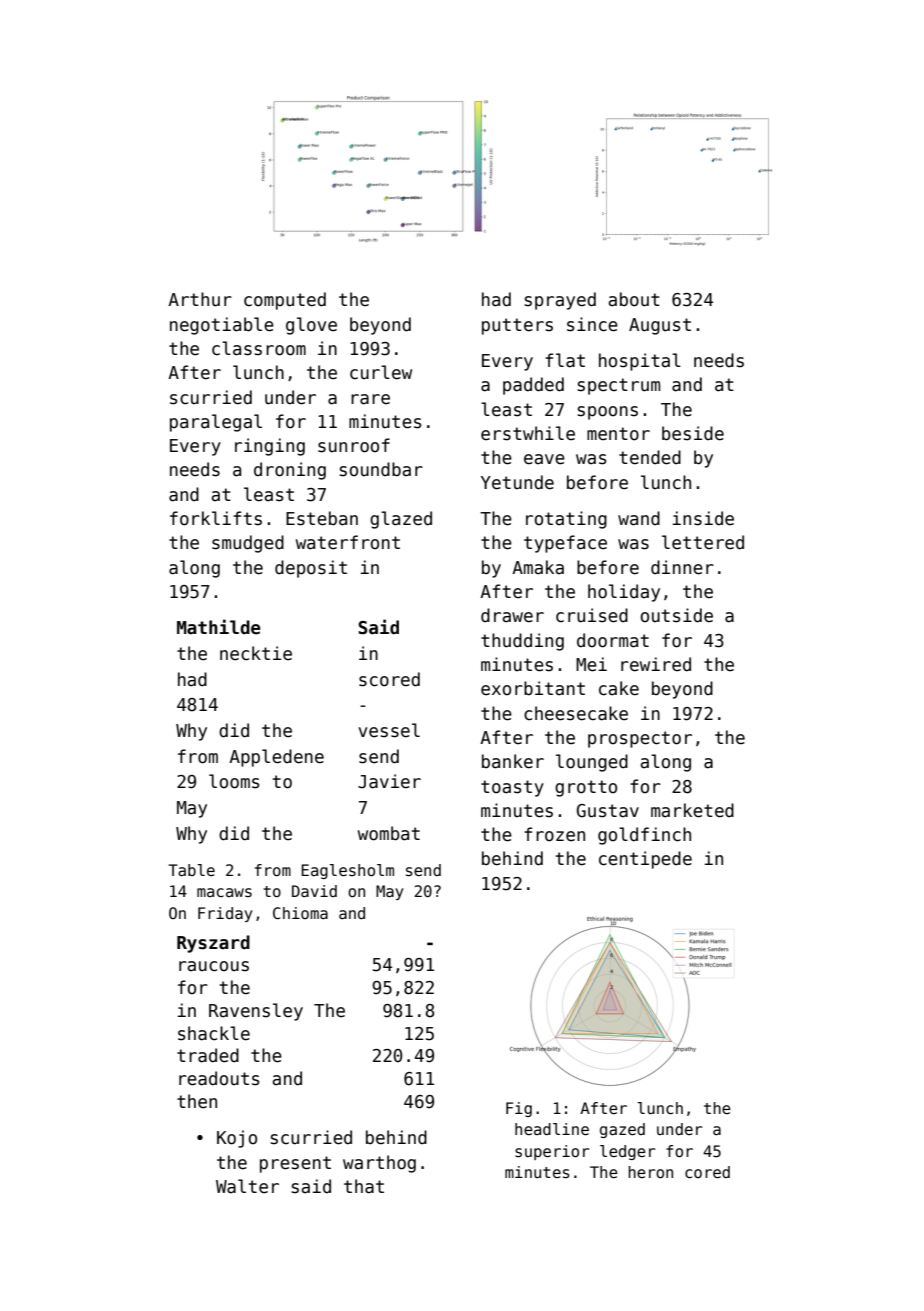 This image has width=924, height=1311. I want to click on about, so click(634, 299).
